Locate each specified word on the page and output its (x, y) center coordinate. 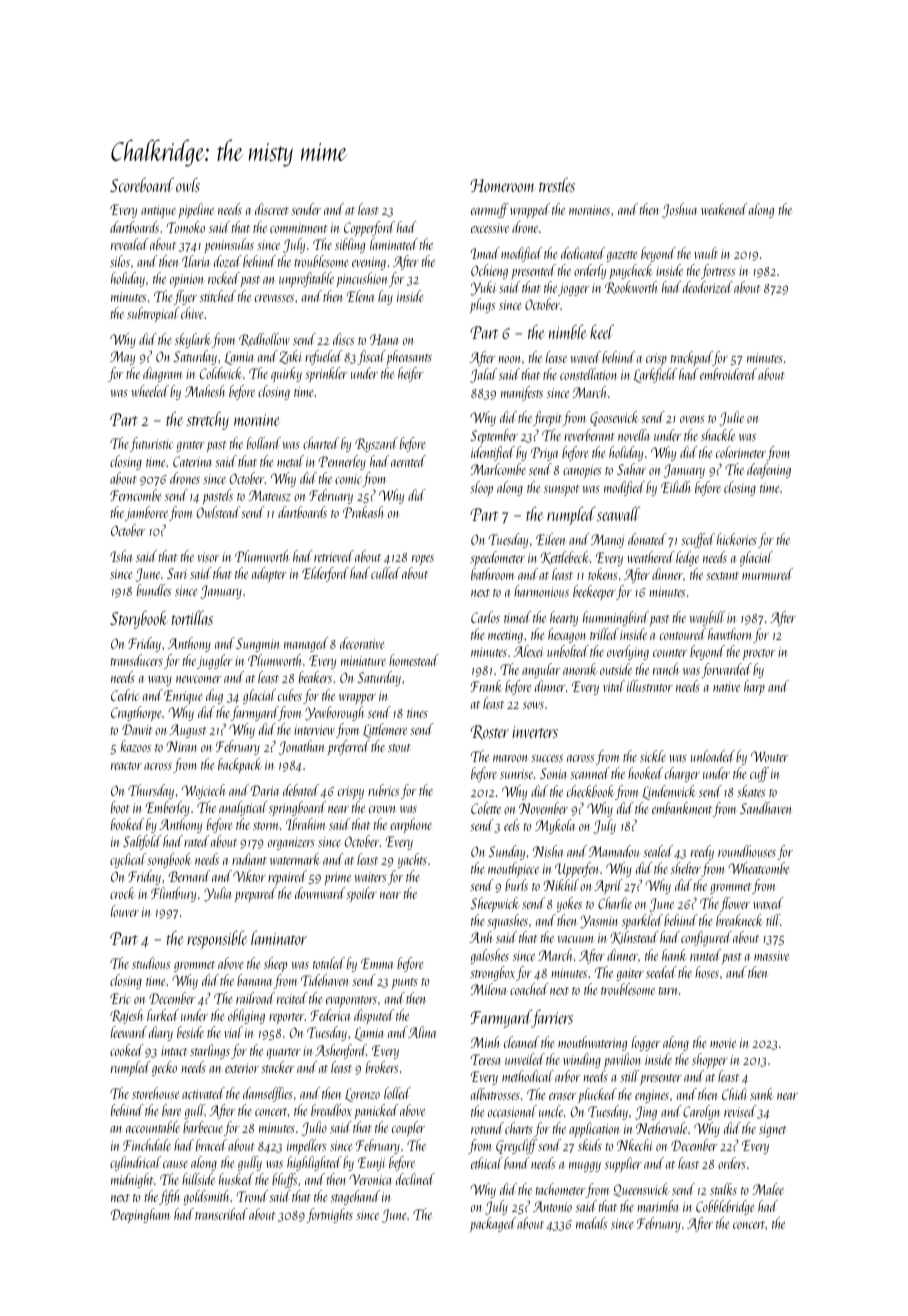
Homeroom (502, 185)
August (187, 731)
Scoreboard (142, 184)
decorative (362, 643)
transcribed (221, 1214)
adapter (269, 574)
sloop (481, 488)
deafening (769, 470)
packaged (493, 1224)
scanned (590, 773)
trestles (557, 184)
